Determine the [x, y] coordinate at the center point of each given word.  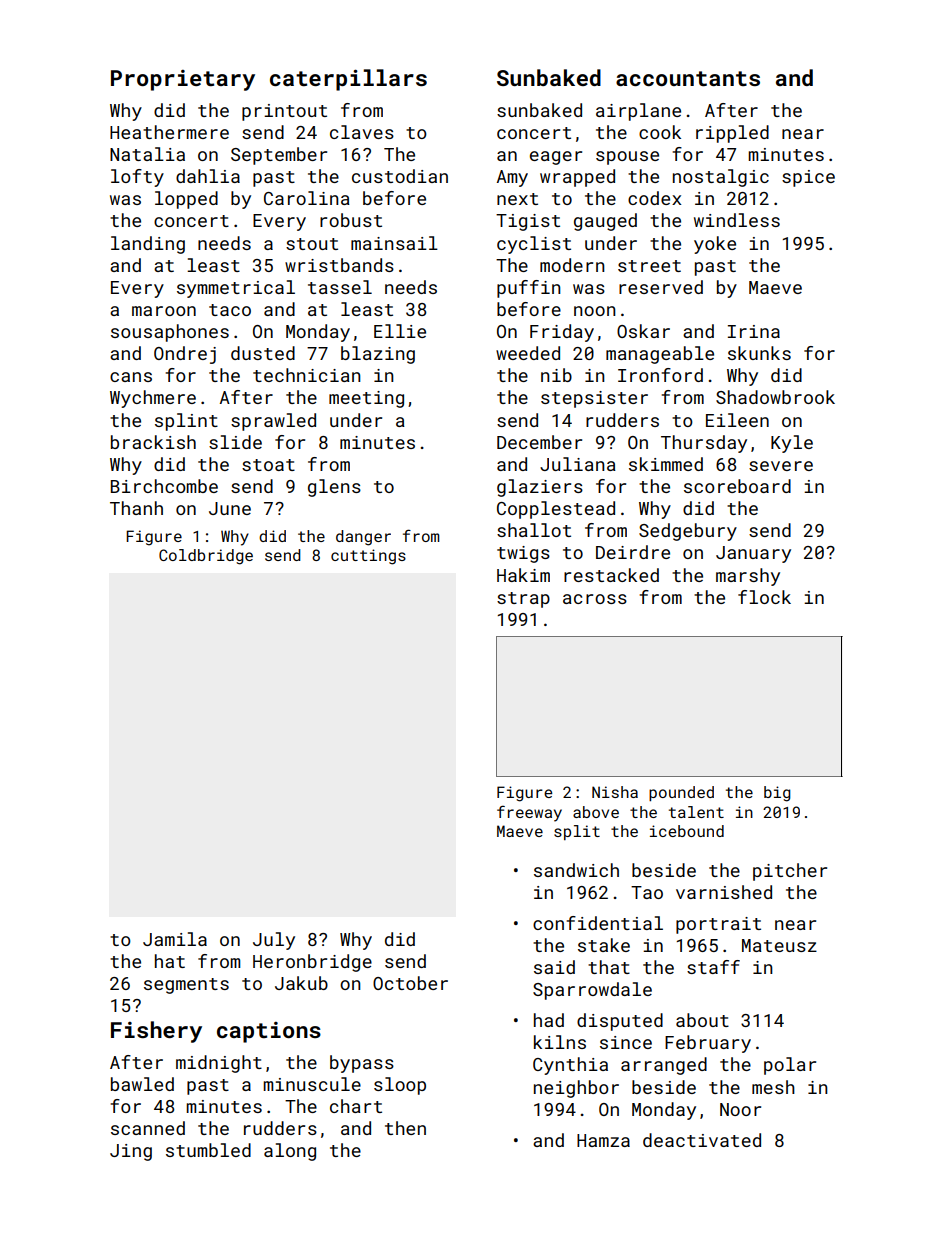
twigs [523, 554]
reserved [661, 287]
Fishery [156, 1032]
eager [556, 158]
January [753, 554]
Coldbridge [206, 557]
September [279, 156]
